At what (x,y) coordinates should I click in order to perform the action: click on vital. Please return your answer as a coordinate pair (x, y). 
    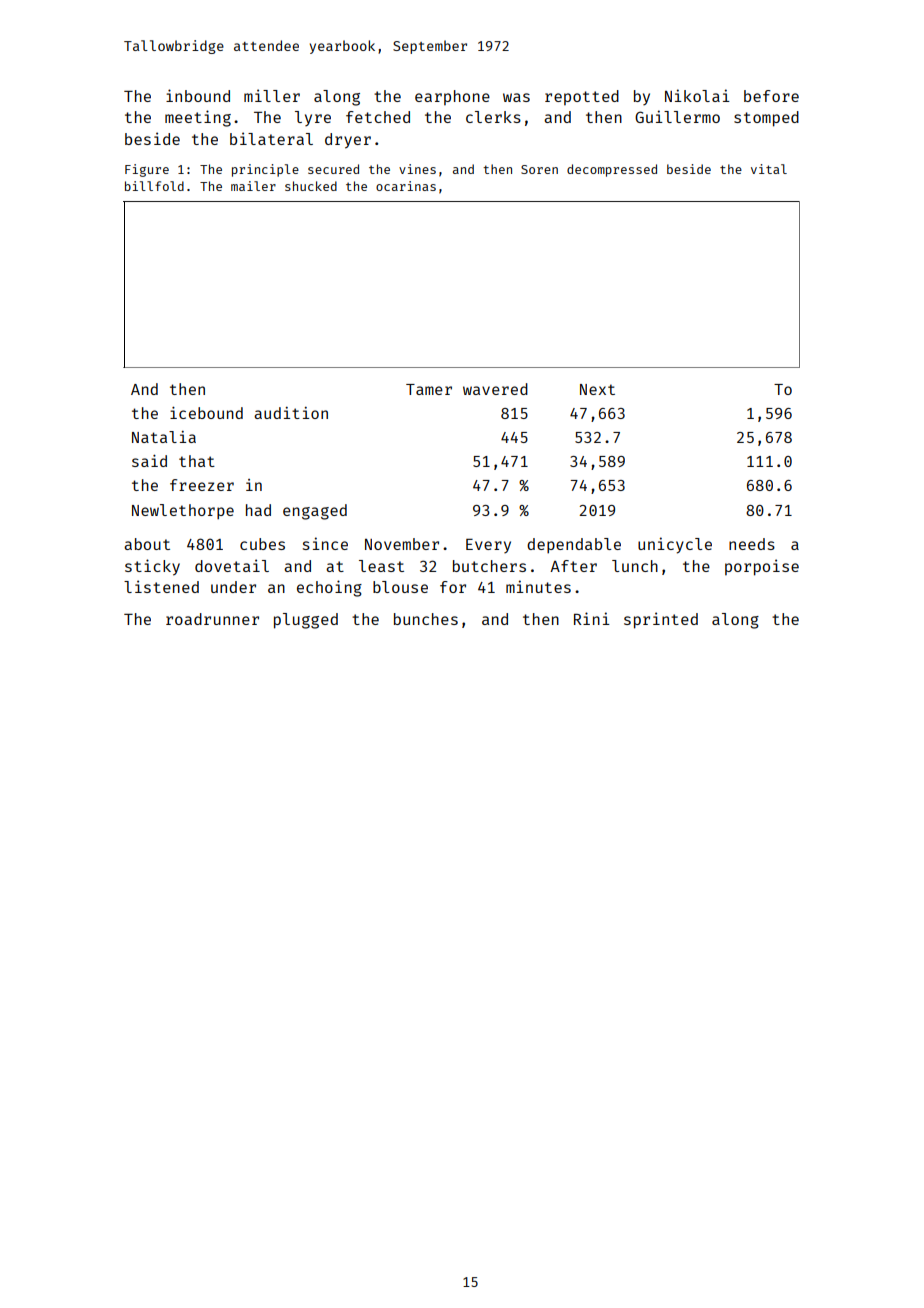
    Looking at the image, I should click on (769, 169).
